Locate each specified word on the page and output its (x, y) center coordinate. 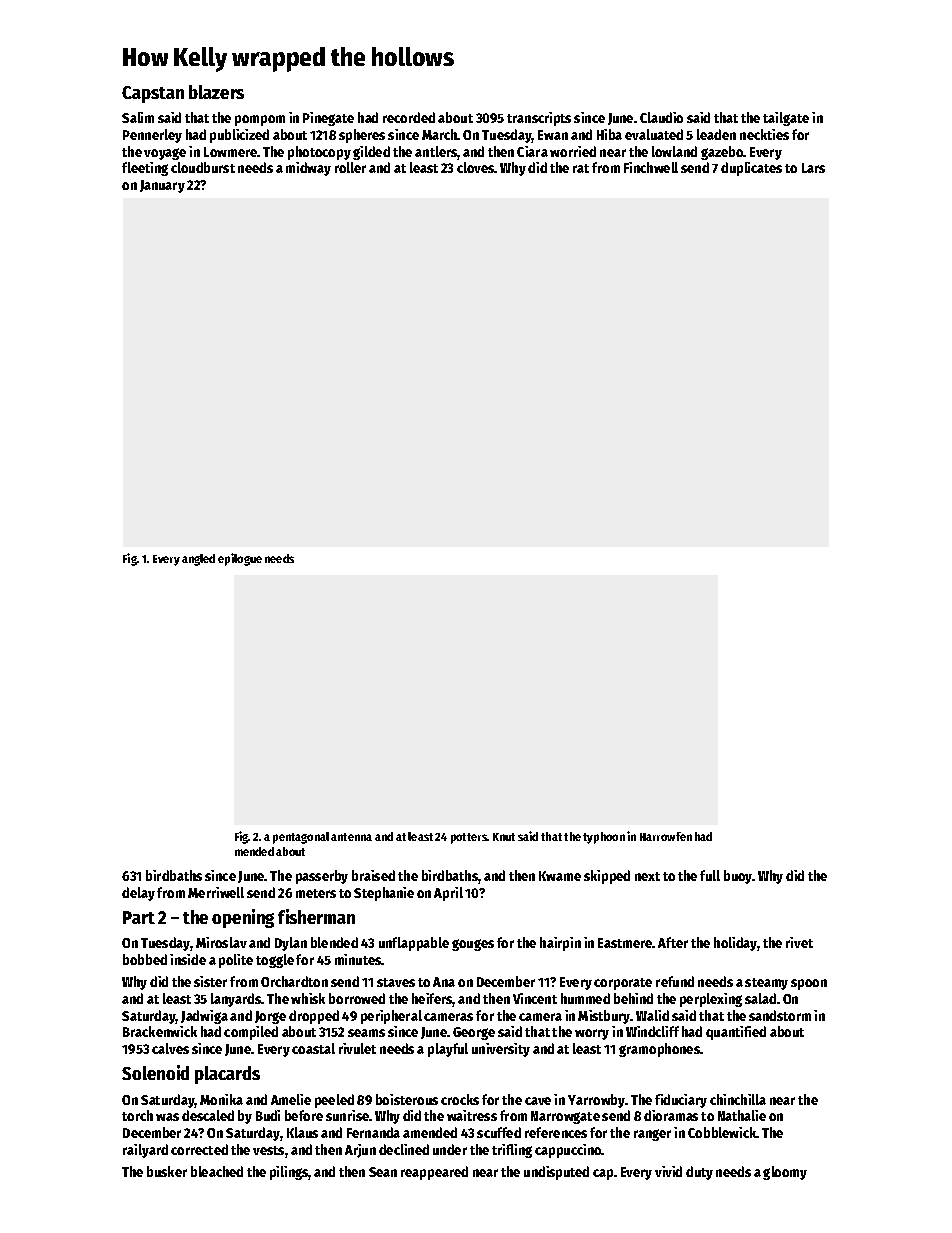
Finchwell (651, 167)
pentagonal (301, 838)
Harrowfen (666, 836)
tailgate (786, 119)
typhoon (604, 838)
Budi (268, 1115)
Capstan (153, 94)
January (162, 186)
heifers (432, 1000)
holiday (736, 944)
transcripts (539, 119)
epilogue (240, 559)
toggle (275, 961)
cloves (476, 167)
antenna (351, 837)
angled (198, 560)
